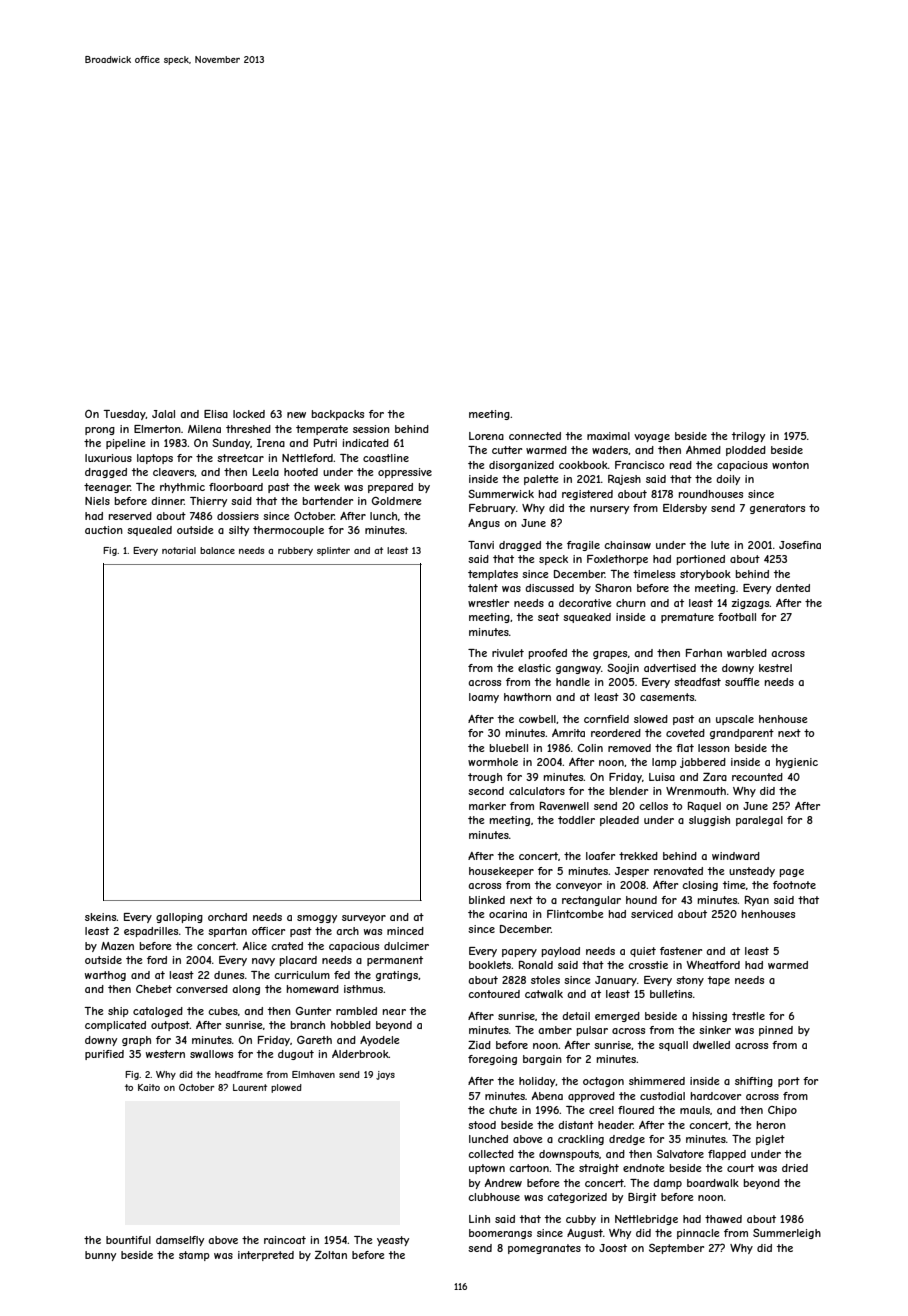  I want to click on balance, so click(217, 550).
